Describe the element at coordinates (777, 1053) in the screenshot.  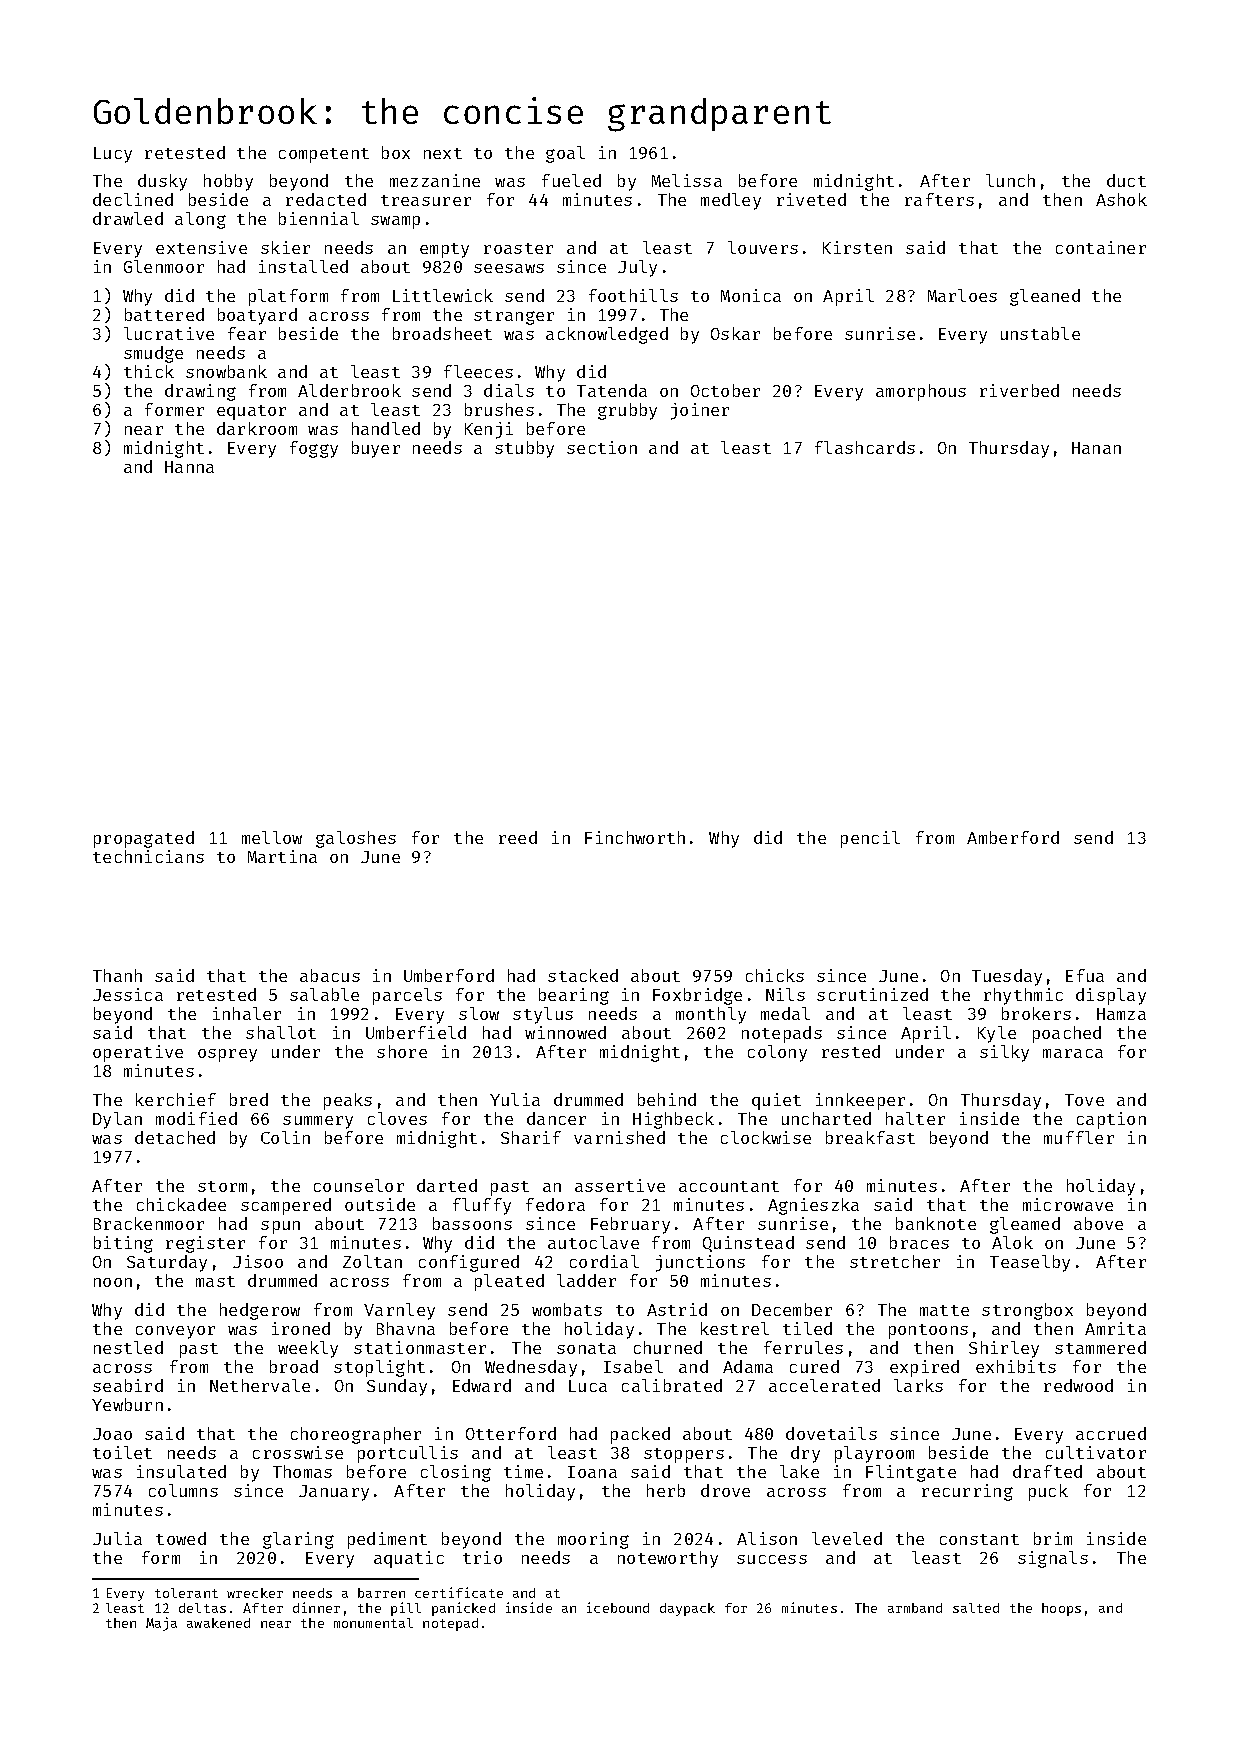
I see `colony` at that location.
